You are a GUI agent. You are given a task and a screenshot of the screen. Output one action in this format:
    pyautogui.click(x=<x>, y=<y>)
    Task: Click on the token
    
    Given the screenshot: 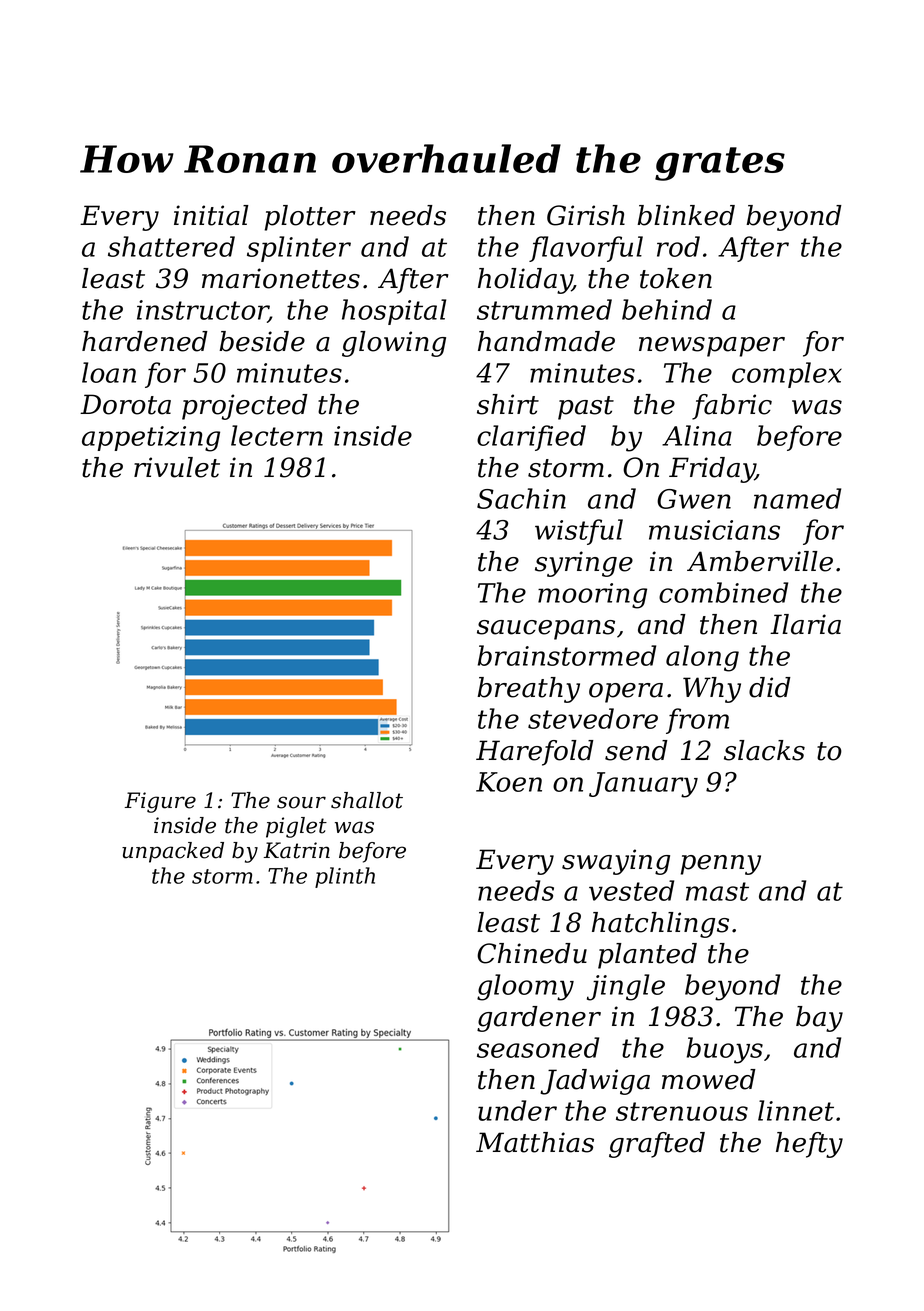 What is the action you would take?
    pyautogui.click(x=676, y=278)
